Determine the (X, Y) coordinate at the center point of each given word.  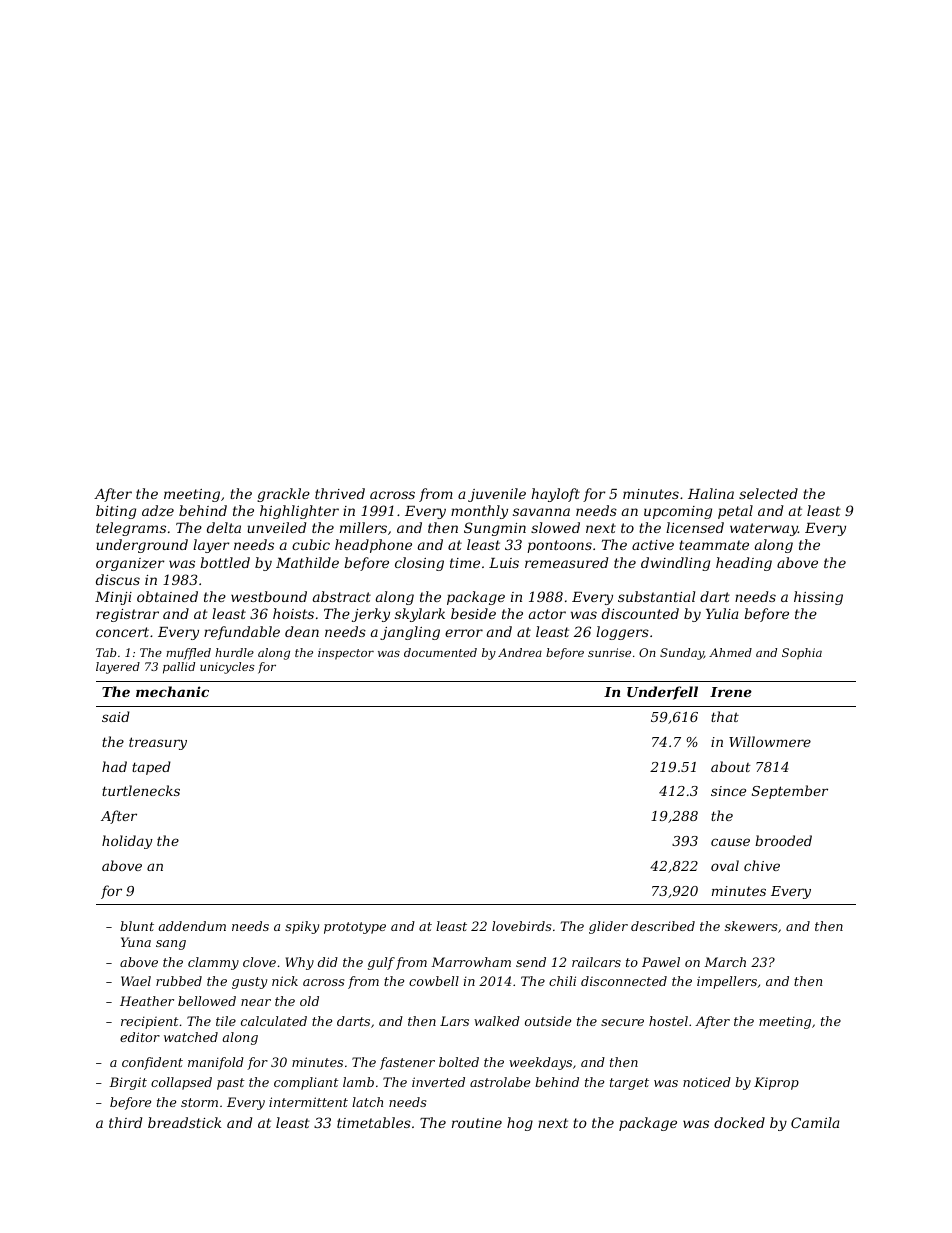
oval (725, 865)
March (725, 962)
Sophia (802, 654)
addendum (192, 926)
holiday (127, 842)
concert (122, 632)
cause (730, 842)
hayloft (556, 495)
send (531, 962)
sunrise (609, 652)
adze (158, 510)
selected (768, 493)
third (125, 1122)
